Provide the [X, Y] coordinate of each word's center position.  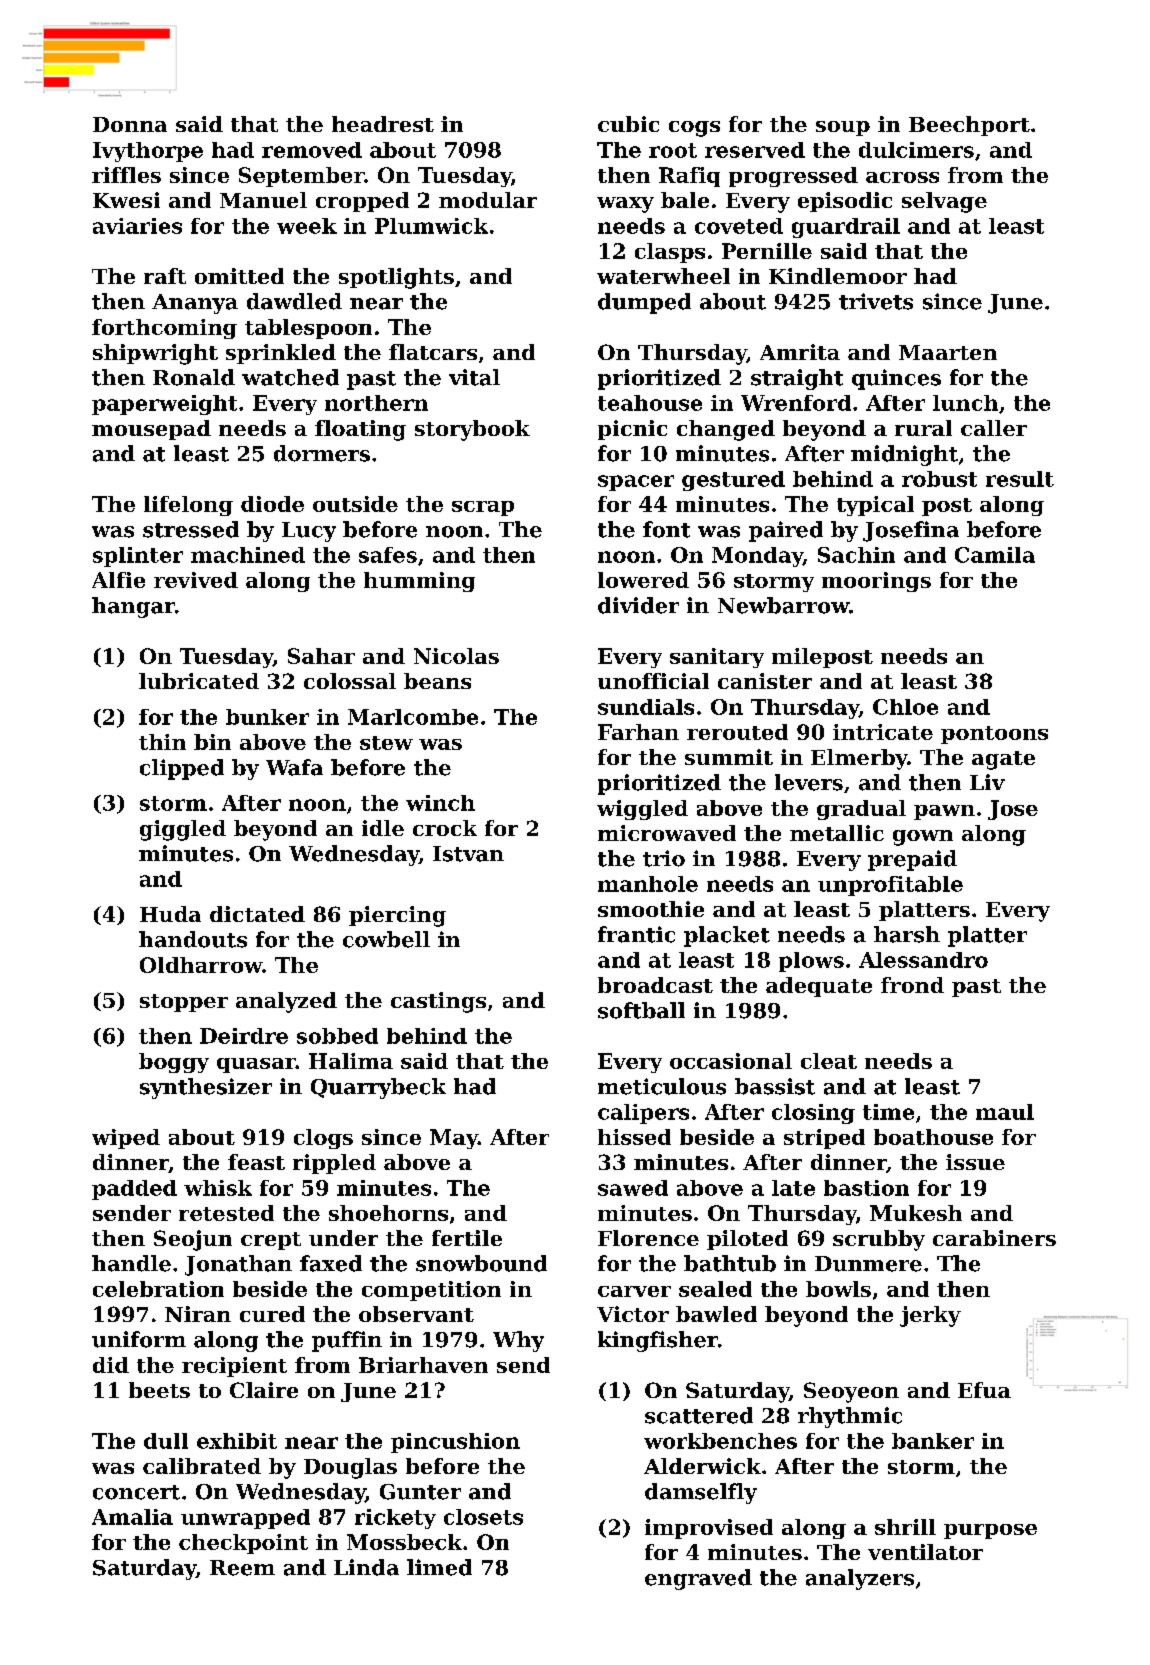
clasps [670, 253]
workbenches [720, 1441]
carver [634, 1291]
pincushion [455, 1443]
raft [165, 276]
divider [638, 605]
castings [438, 1002]
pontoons [994, 735]
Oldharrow [201, 965]
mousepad [151, 430]
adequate [819, 987]
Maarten [948, 352]
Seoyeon [851, 1392]
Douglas [350, 1468]
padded [134, 1190]
